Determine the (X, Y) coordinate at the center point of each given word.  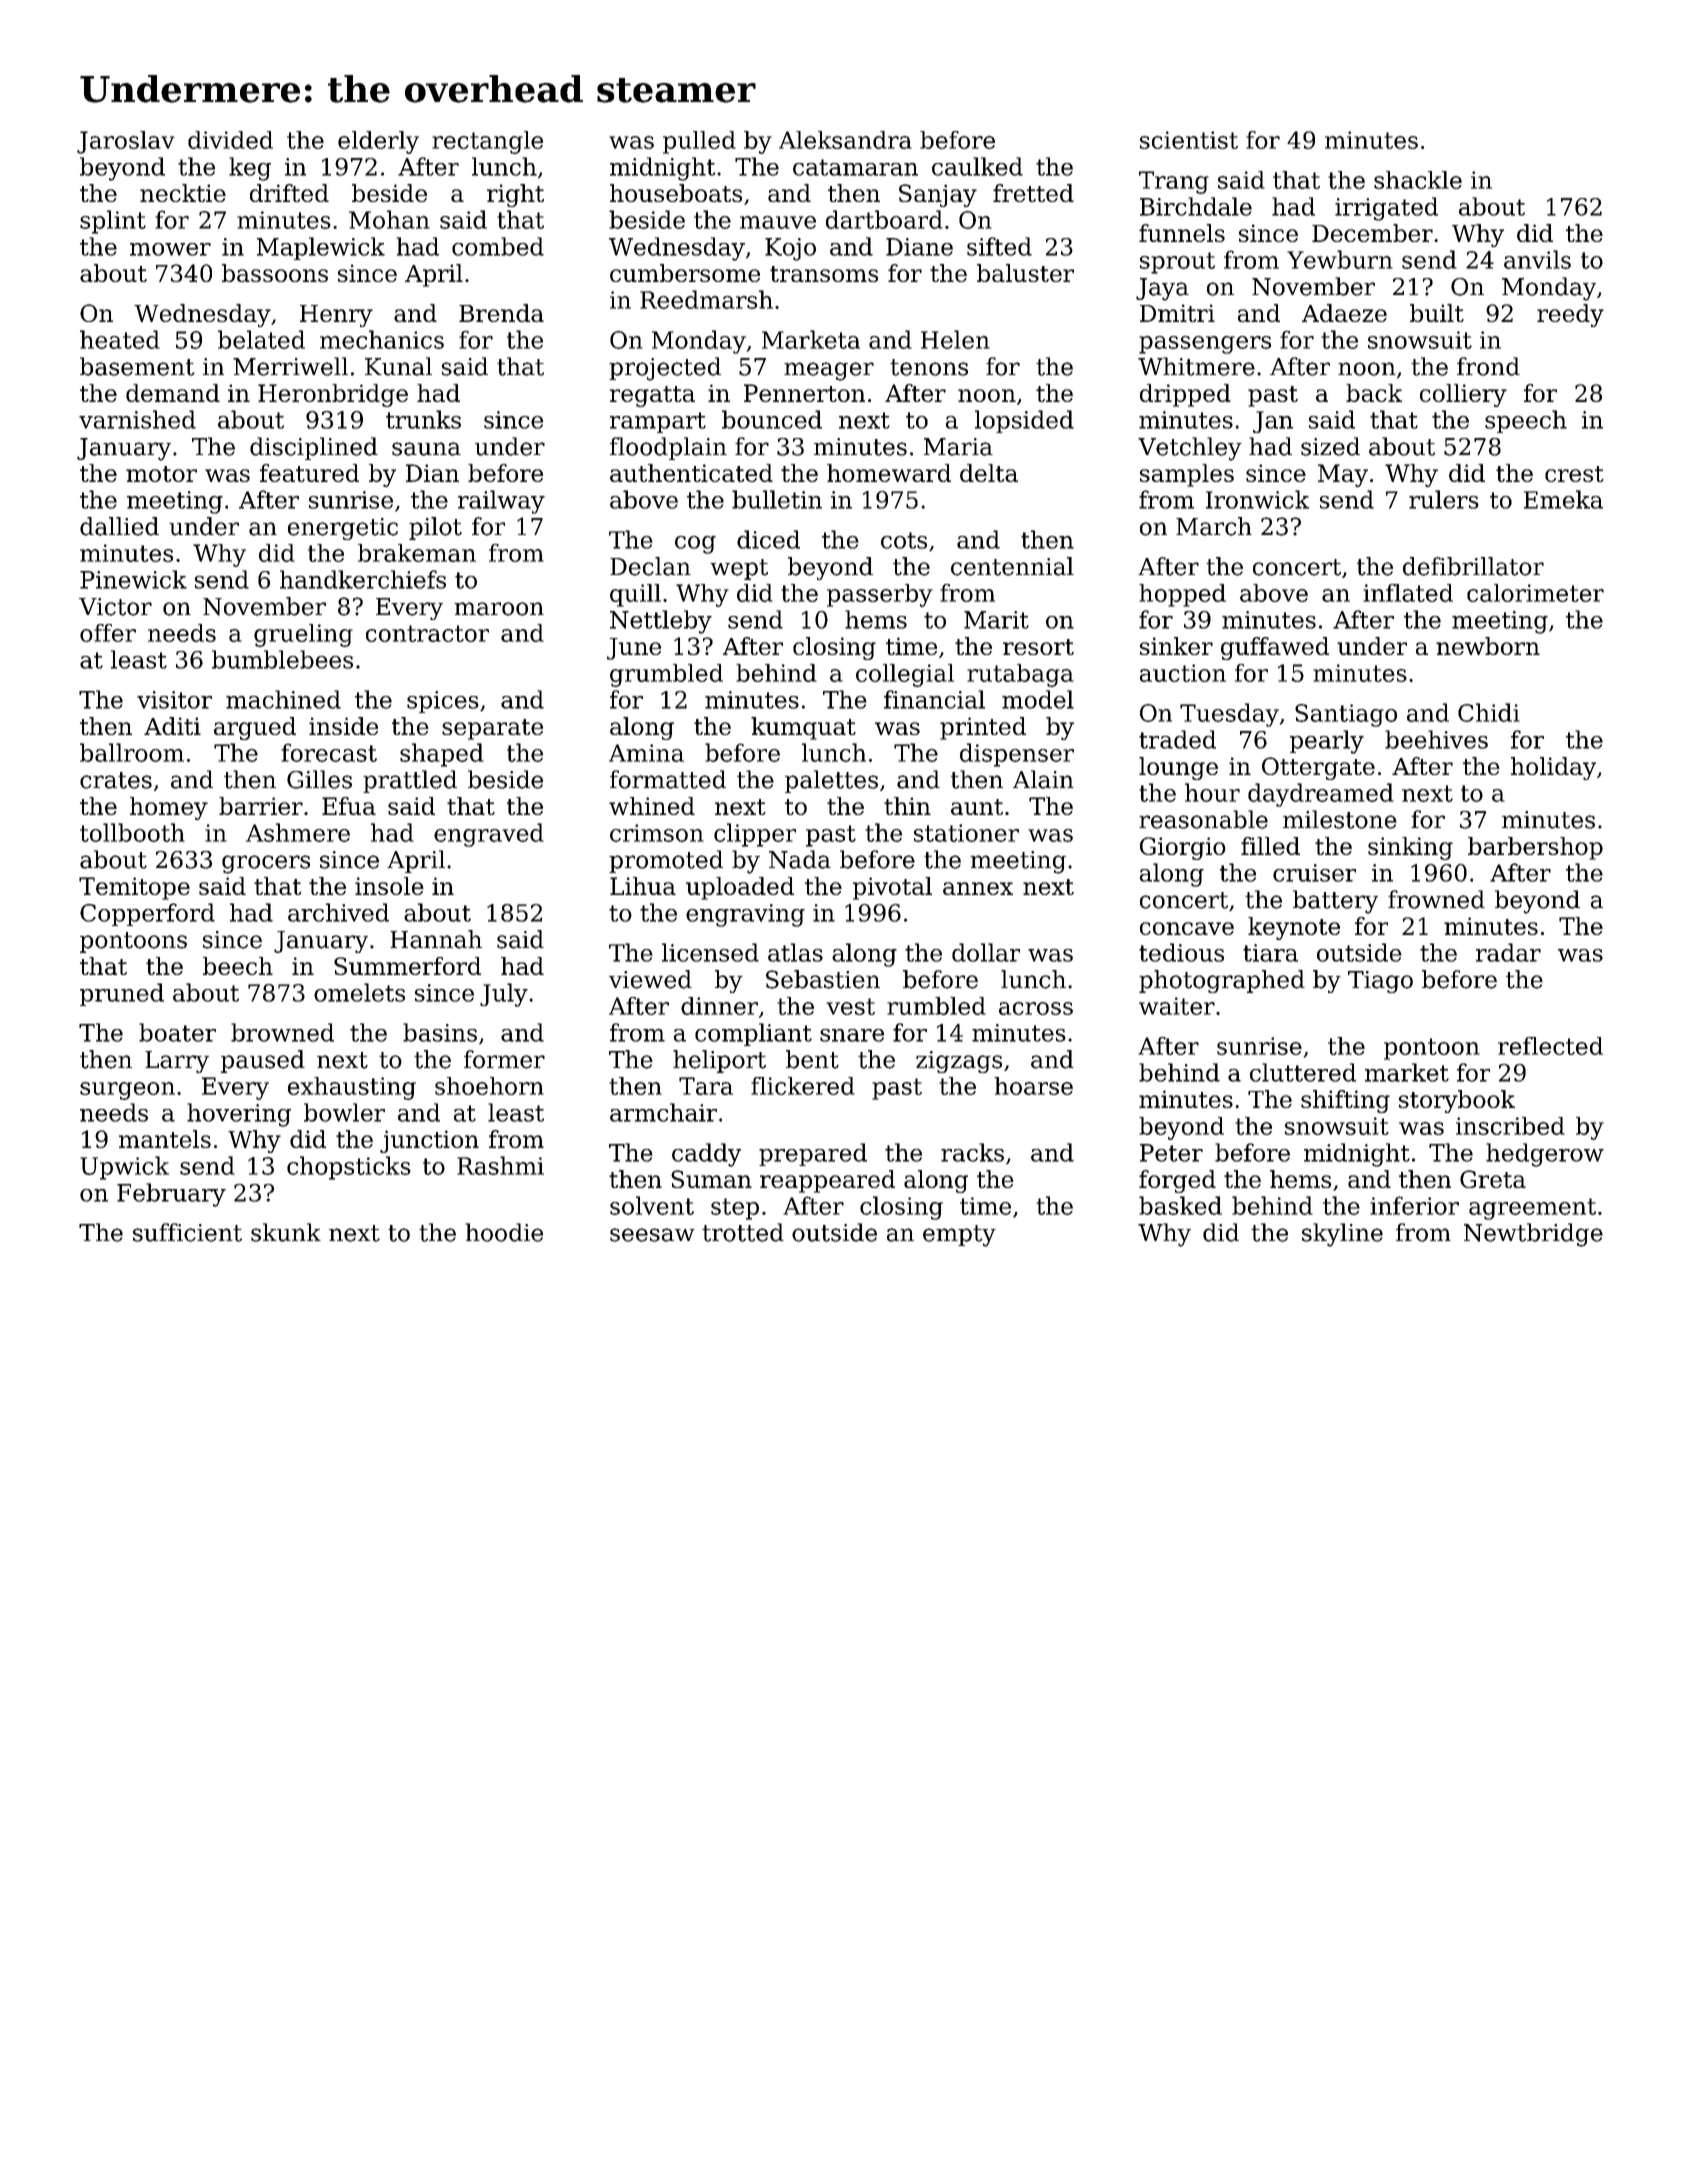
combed (498, 246)
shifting (1345, 1101)
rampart (658, 422)
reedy (1570, 315)
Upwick (124, 1168)
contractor (427, 633)
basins (440, 1032)
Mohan (389, 219)
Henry (336, 316)
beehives (1436, 739)
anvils (1537, 259)
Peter (1171, 1153)
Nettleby (661, 622)
